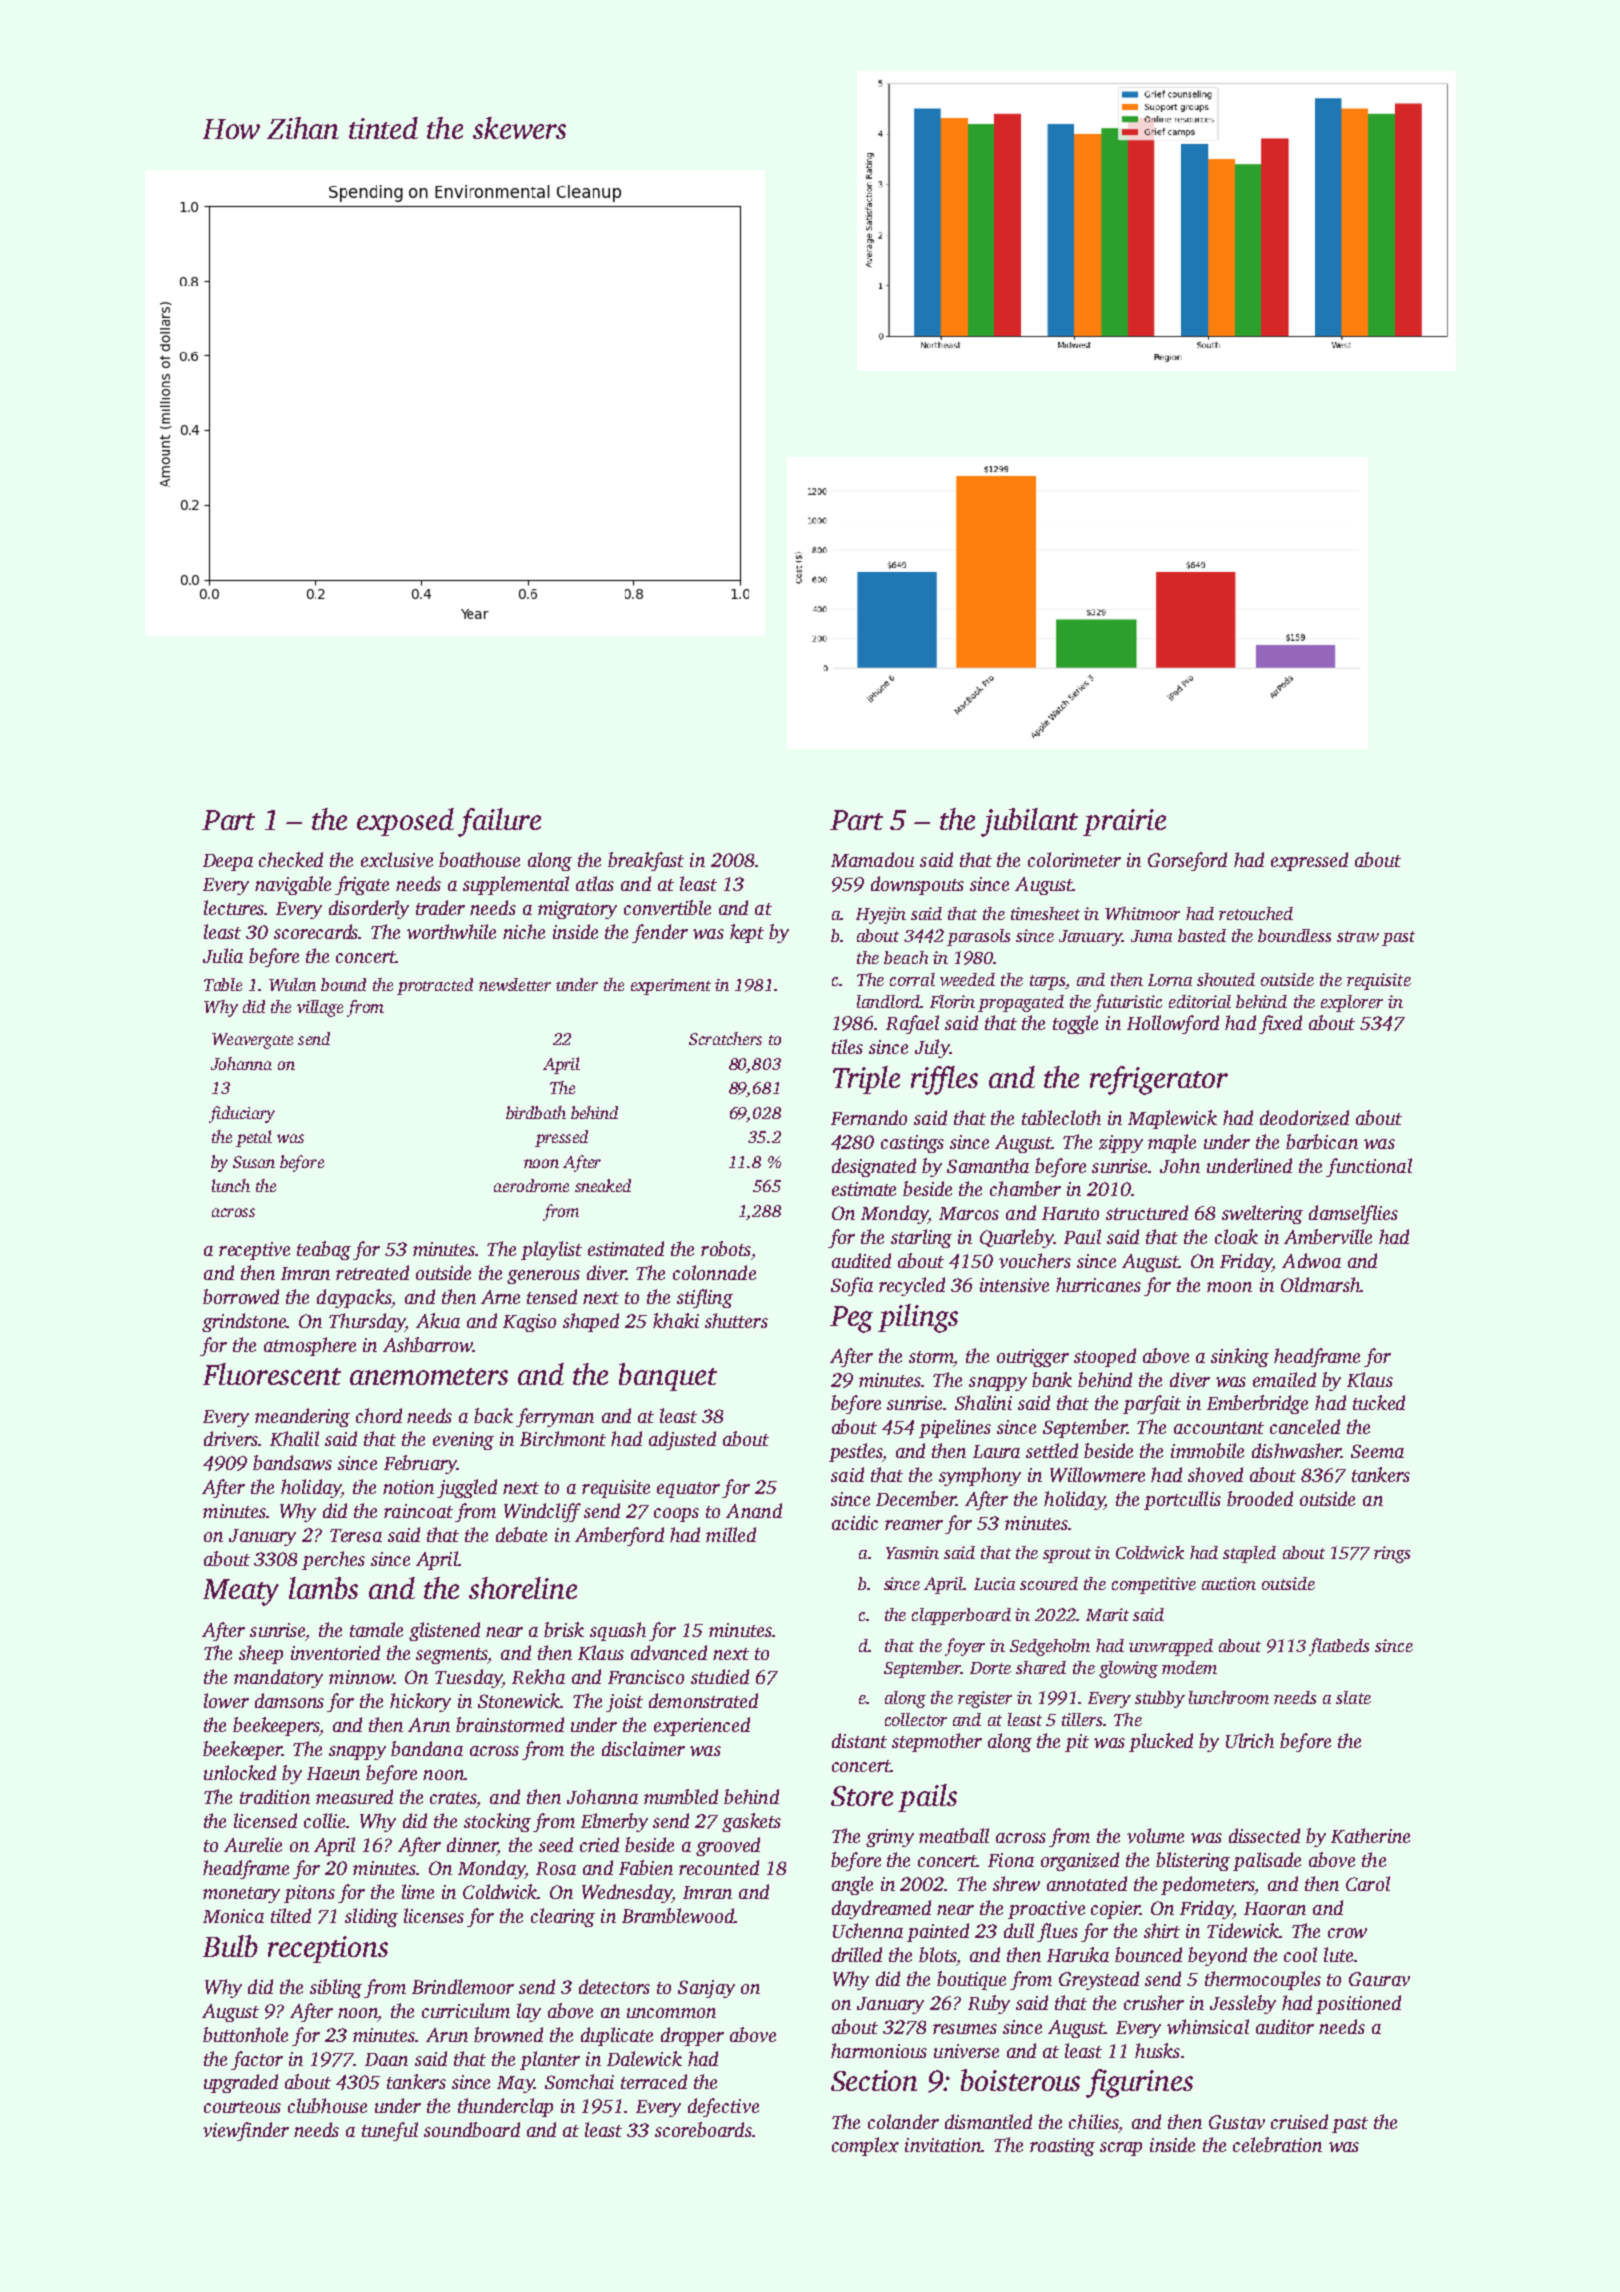 This image has width=1620, height=2292. Describe the element at coordinates (1353, 1697) in the image. I see `slate` at that location.
